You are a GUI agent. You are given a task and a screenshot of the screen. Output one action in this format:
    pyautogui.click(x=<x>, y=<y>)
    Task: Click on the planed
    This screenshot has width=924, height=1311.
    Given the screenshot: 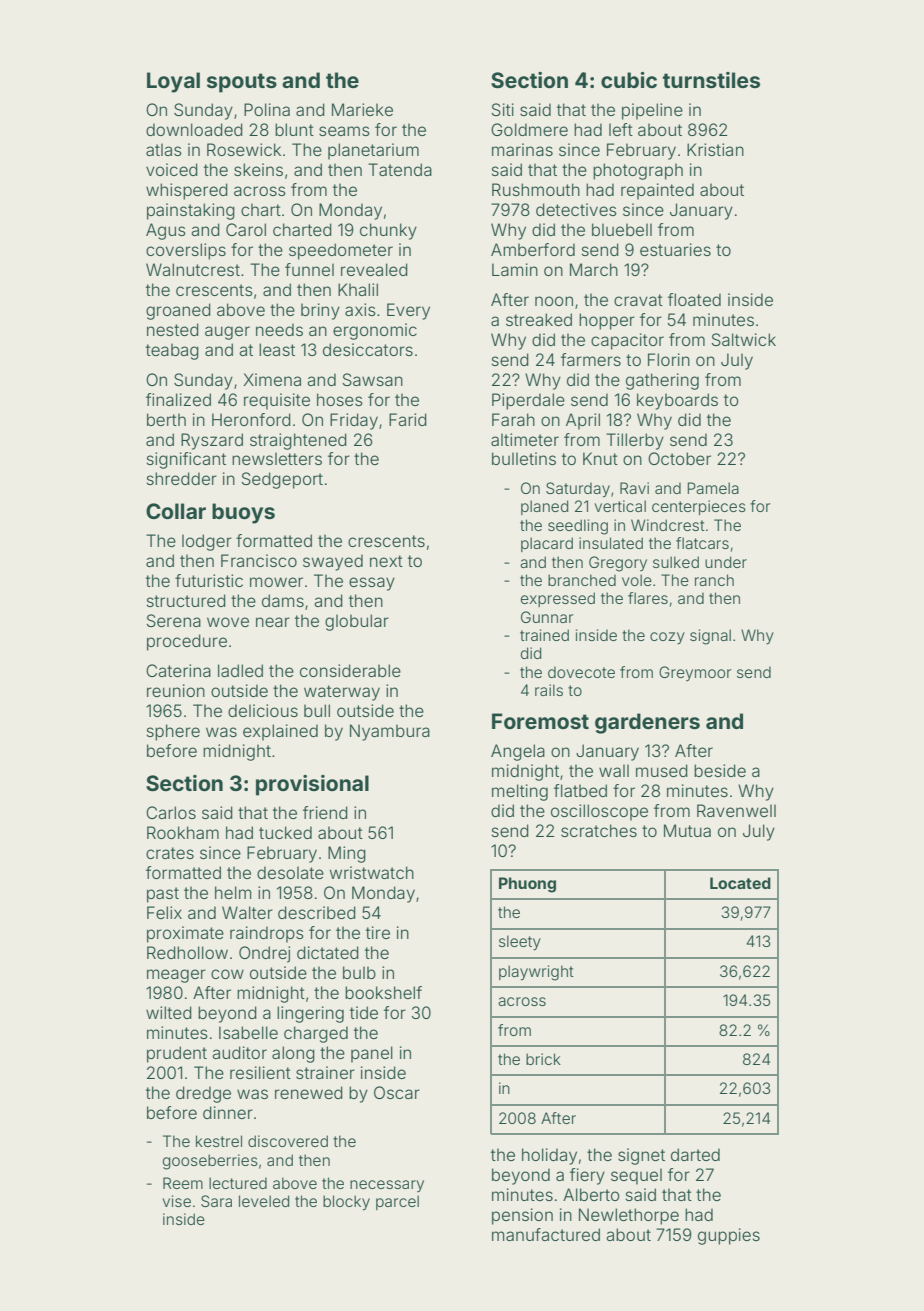 What is the action you would take?
    pyautogui.click(x=544, y=507)
